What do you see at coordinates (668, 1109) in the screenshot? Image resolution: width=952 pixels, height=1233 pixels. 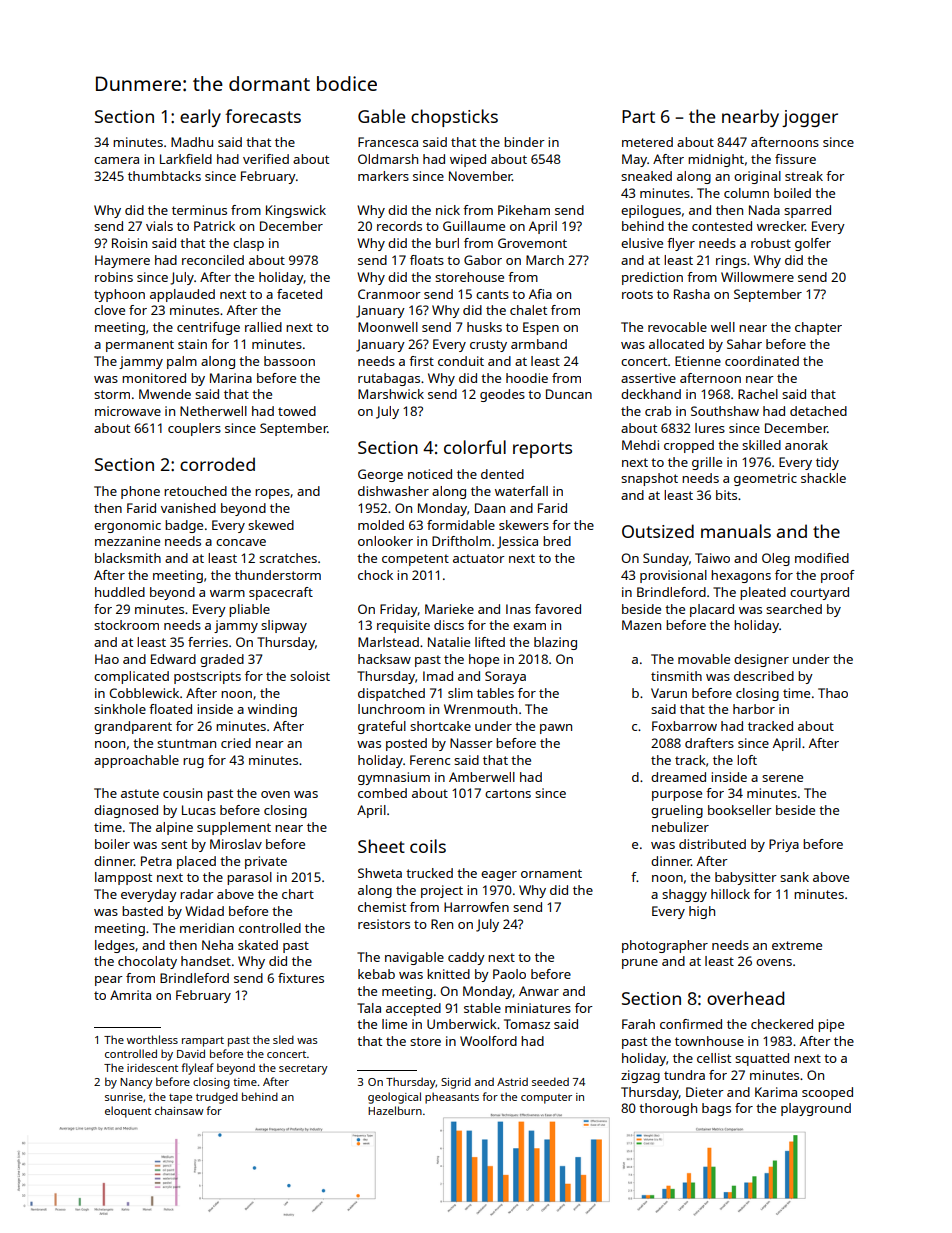 I see `thorough` at bounding box center [668, 1109].
